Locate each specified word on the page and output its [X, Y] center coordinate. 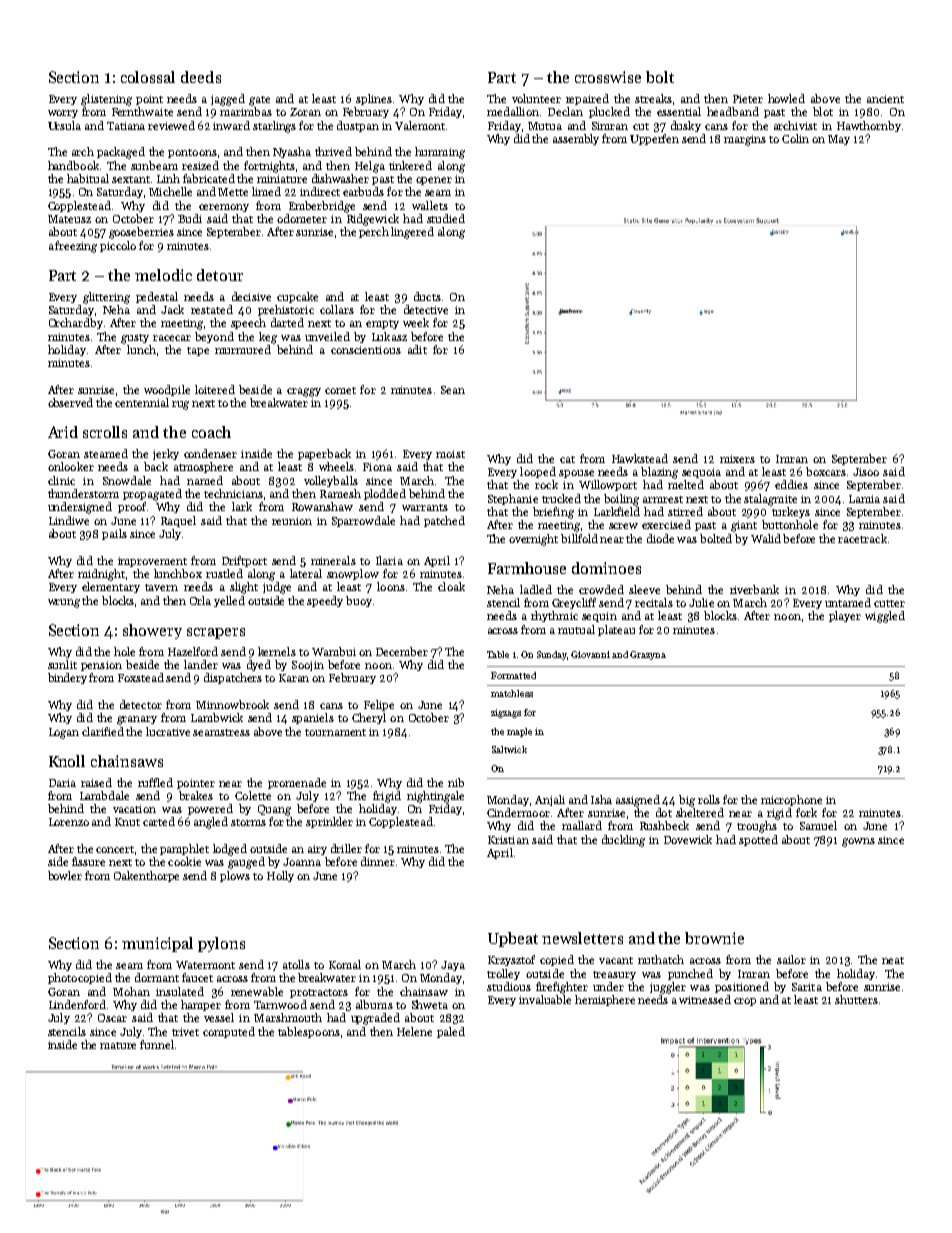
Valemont [420, 125]
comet [340, 390]
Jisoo [866, 472]
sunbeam [154, 165]
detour [220, 275]
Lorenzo [69, 822]
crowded [601, 589]
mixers [737, 459]
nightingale [435, 797]
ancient [885, 99]
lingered [412, 233]
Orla [200, 600]
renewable [257, 991]
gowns [858, 842]
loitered [215, 389]
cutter [889, 603]
